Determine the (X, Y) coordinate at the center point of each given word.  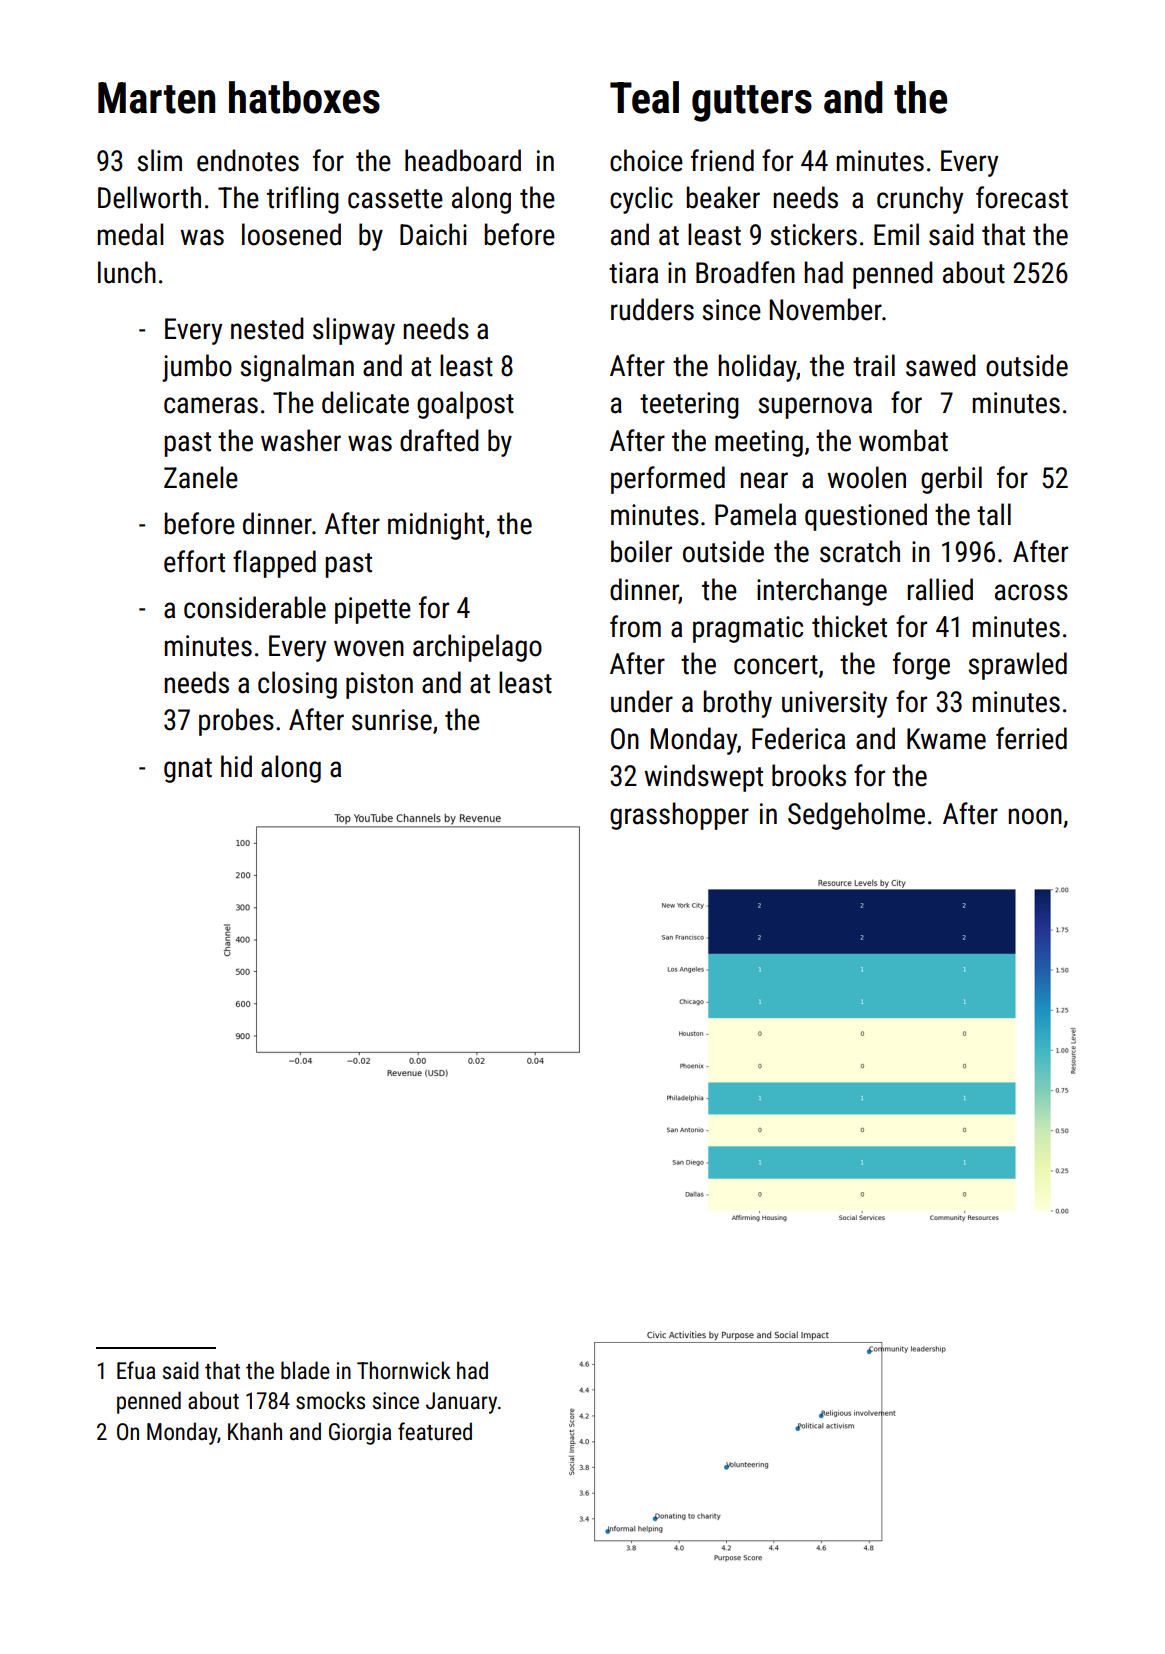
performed (668, 480)
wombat (903, 440)
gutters (752, 103)
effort (194, 561)
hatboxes (304, 97)
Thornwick (404, 1370)
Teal (644, 97)
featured (435, 1431)
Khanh (255, 1431)
